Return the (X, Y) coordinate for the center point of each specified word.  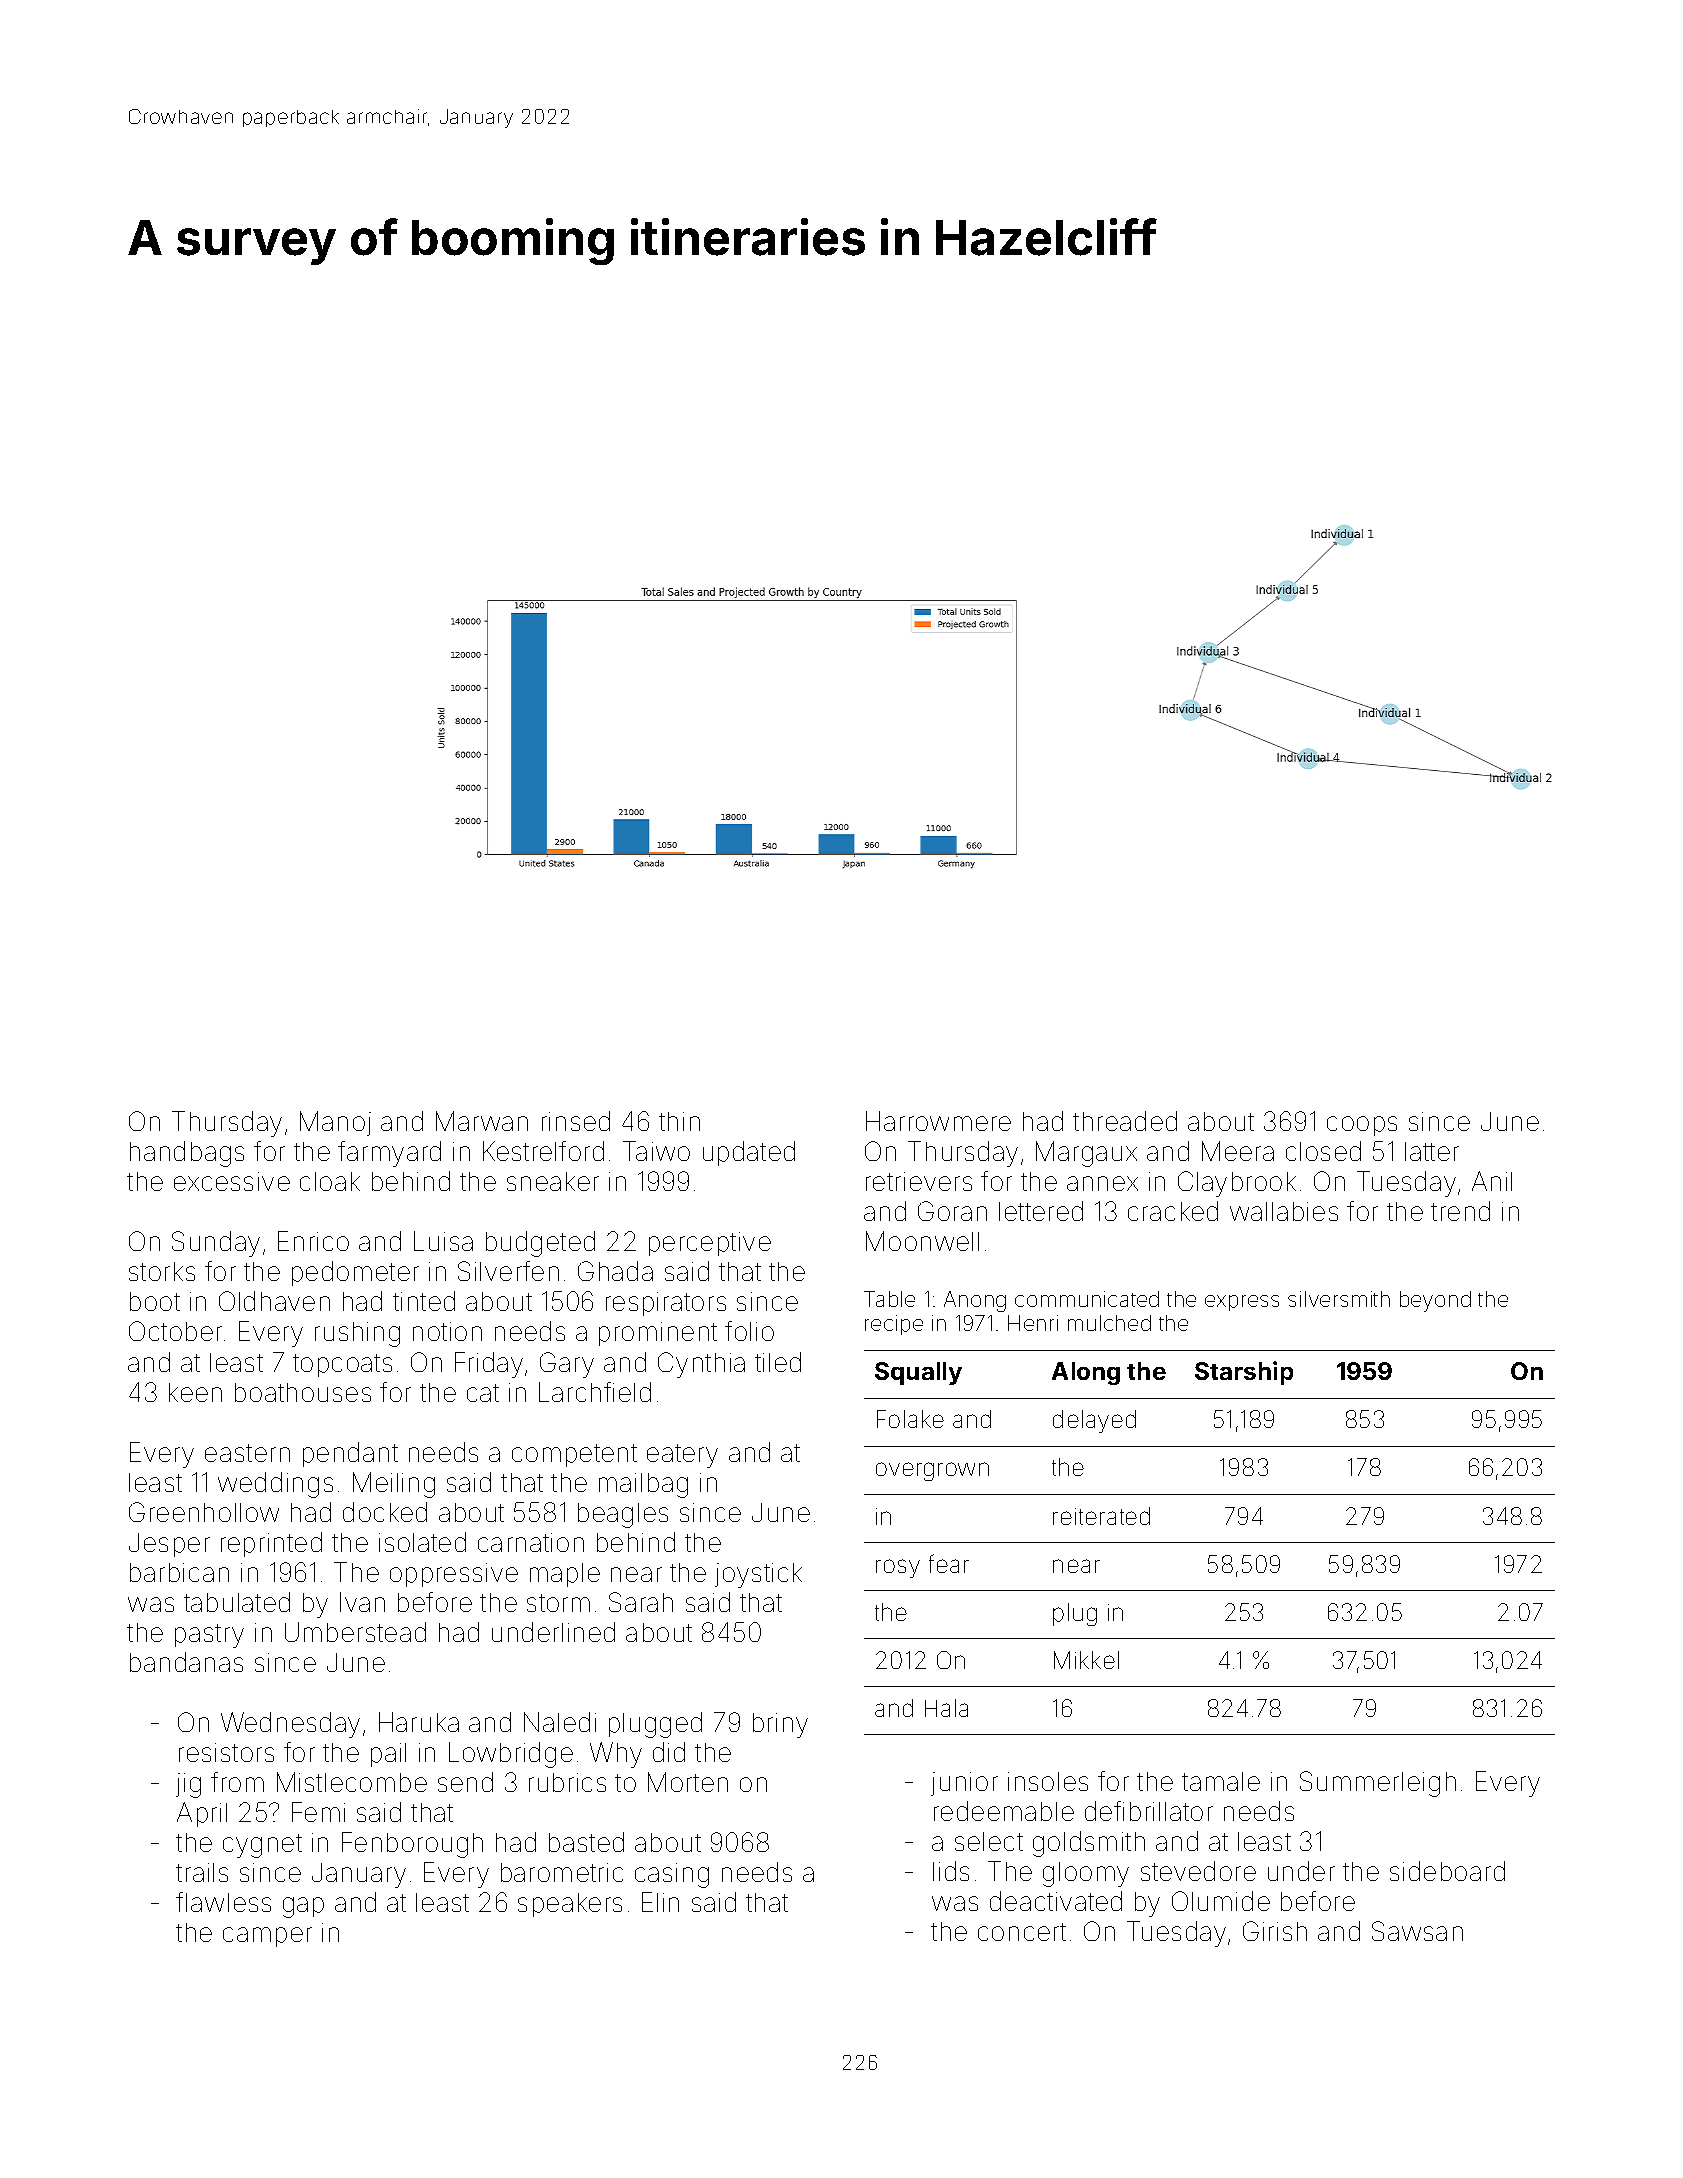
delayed (1094, 1421)
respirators (666, 1304)
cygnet (262, 1846)
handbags (187, 1154)
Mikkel (1086, 1660)
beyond (1435, 1301)
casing (672, 1875)
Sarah (641, 1602)
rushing (357, 1334)
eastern (247, 1453)
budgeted (540, 1244)
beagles (623, 1515)
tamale (1221, 1781)
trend (1460, 1211)
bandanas (186, 1662)
